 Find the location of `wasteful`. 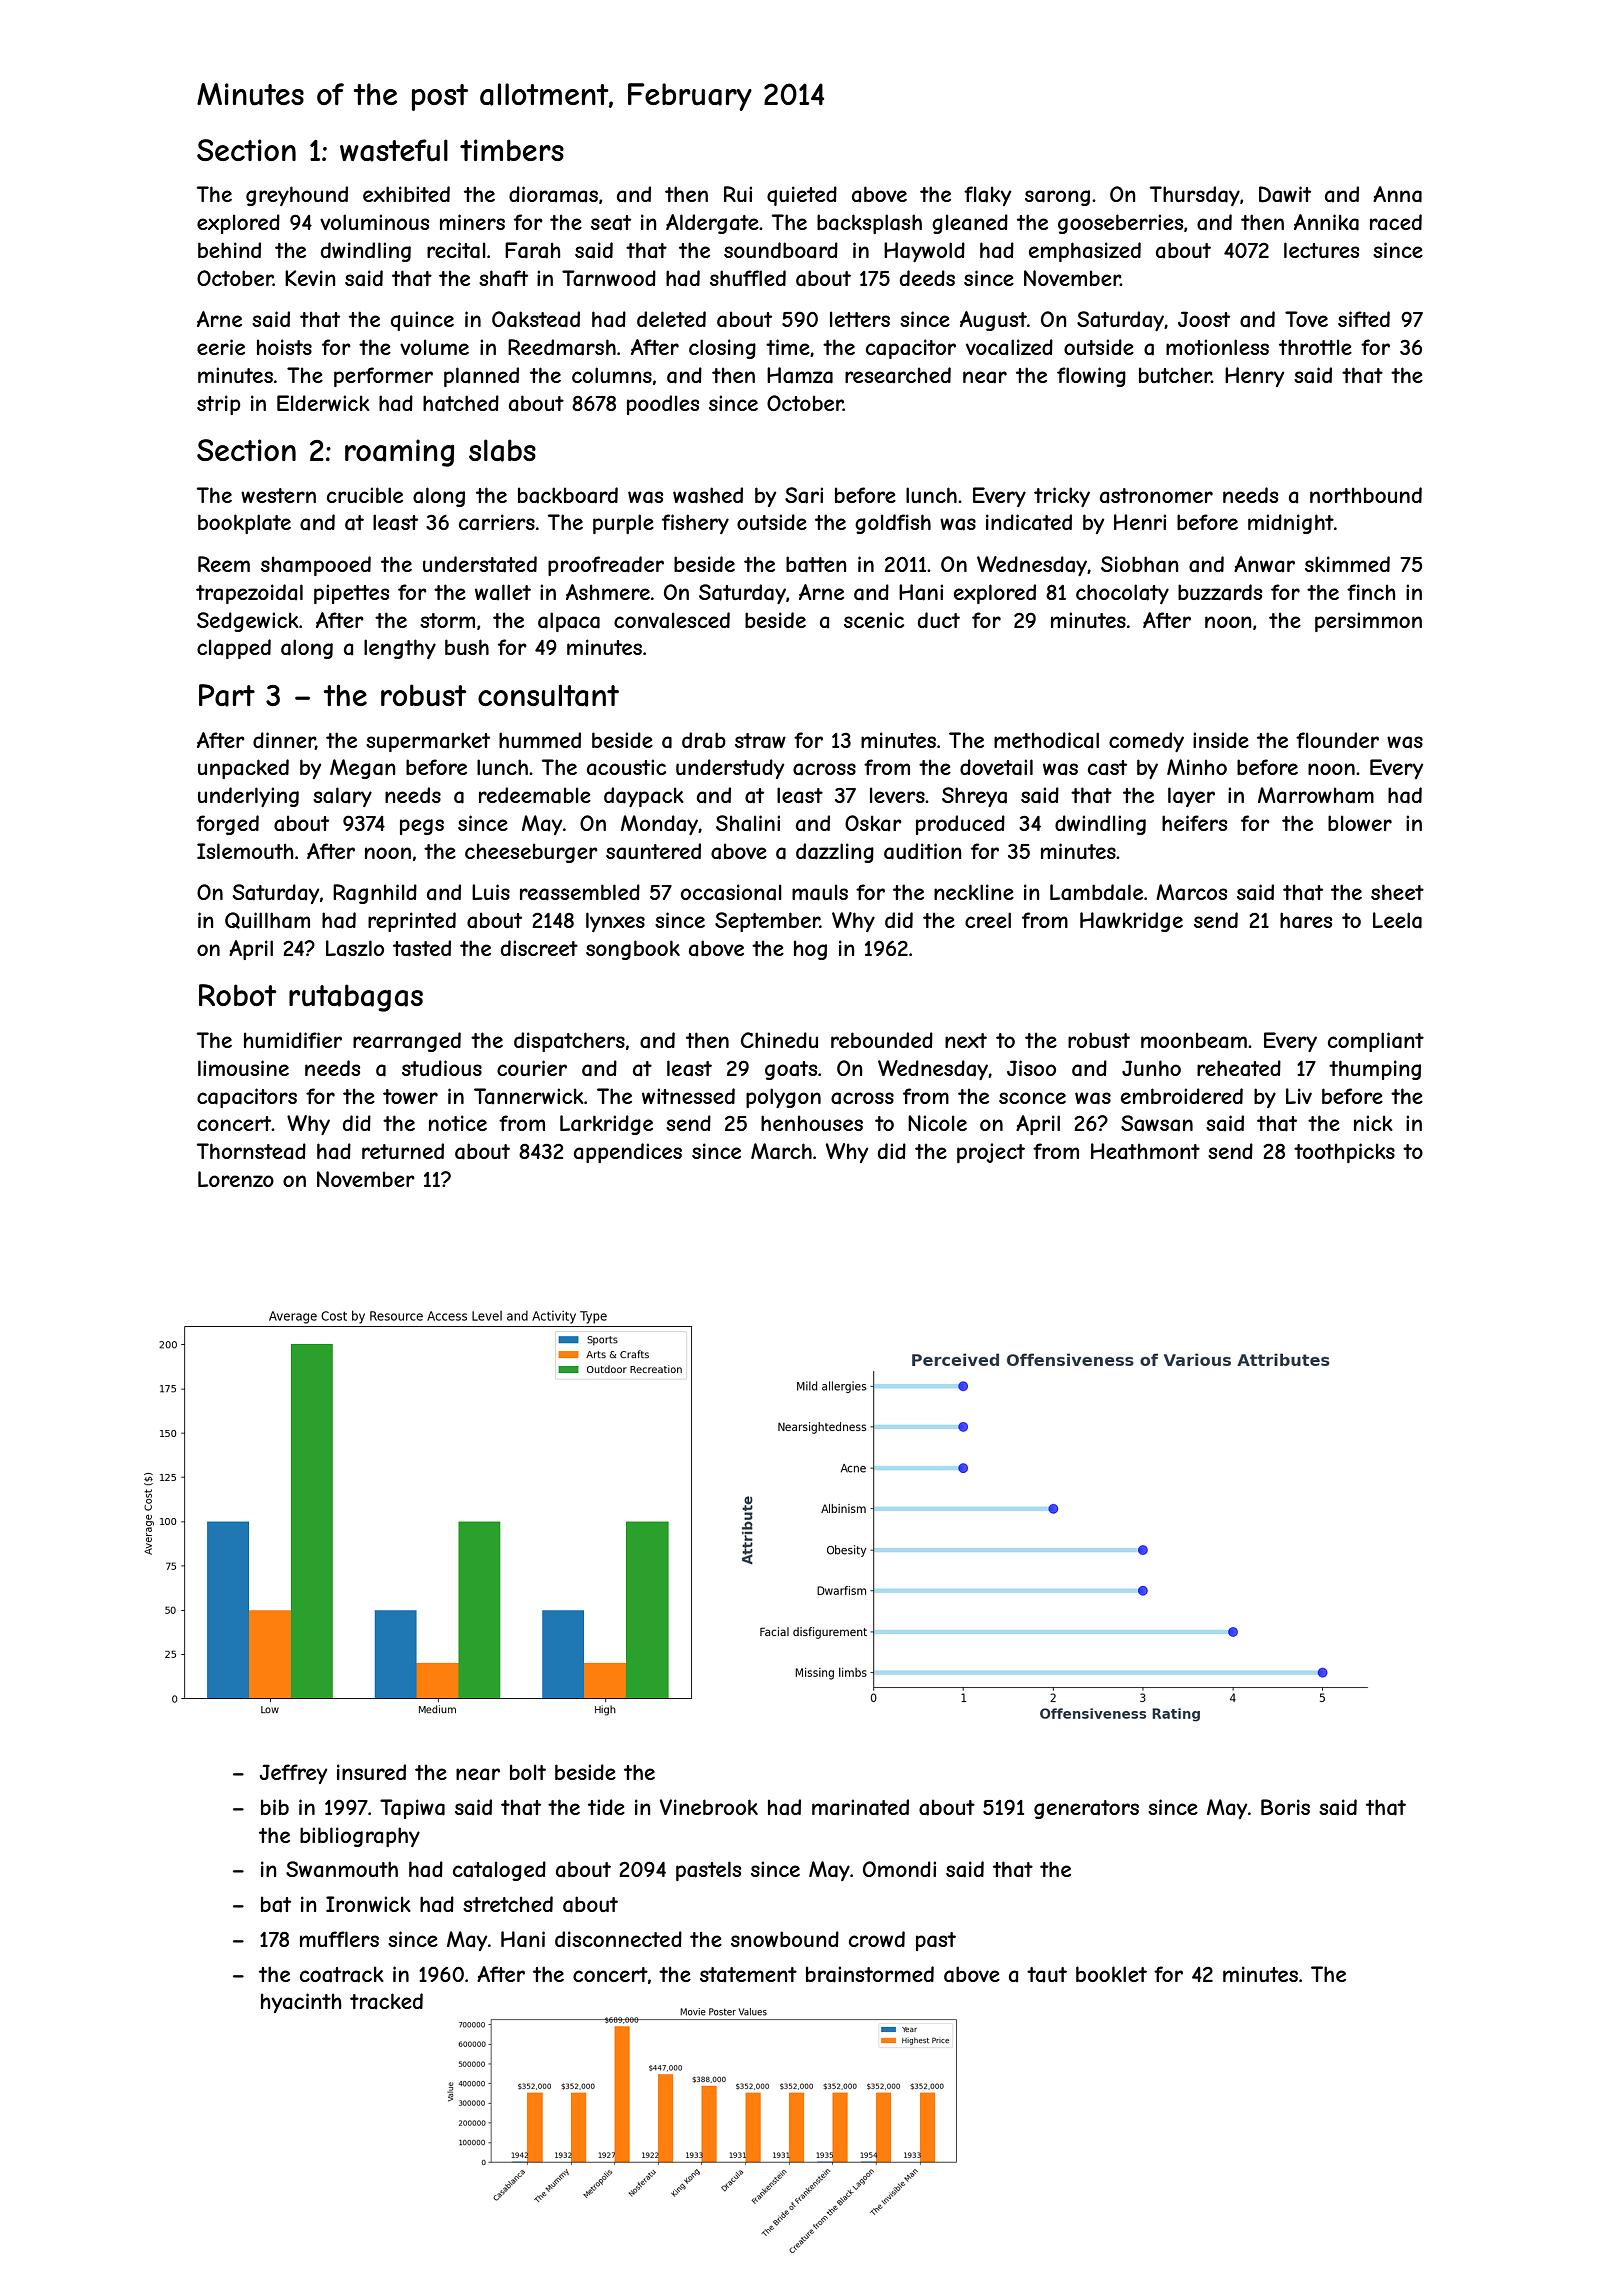

wasteful is located at coordinates (394, 150).
